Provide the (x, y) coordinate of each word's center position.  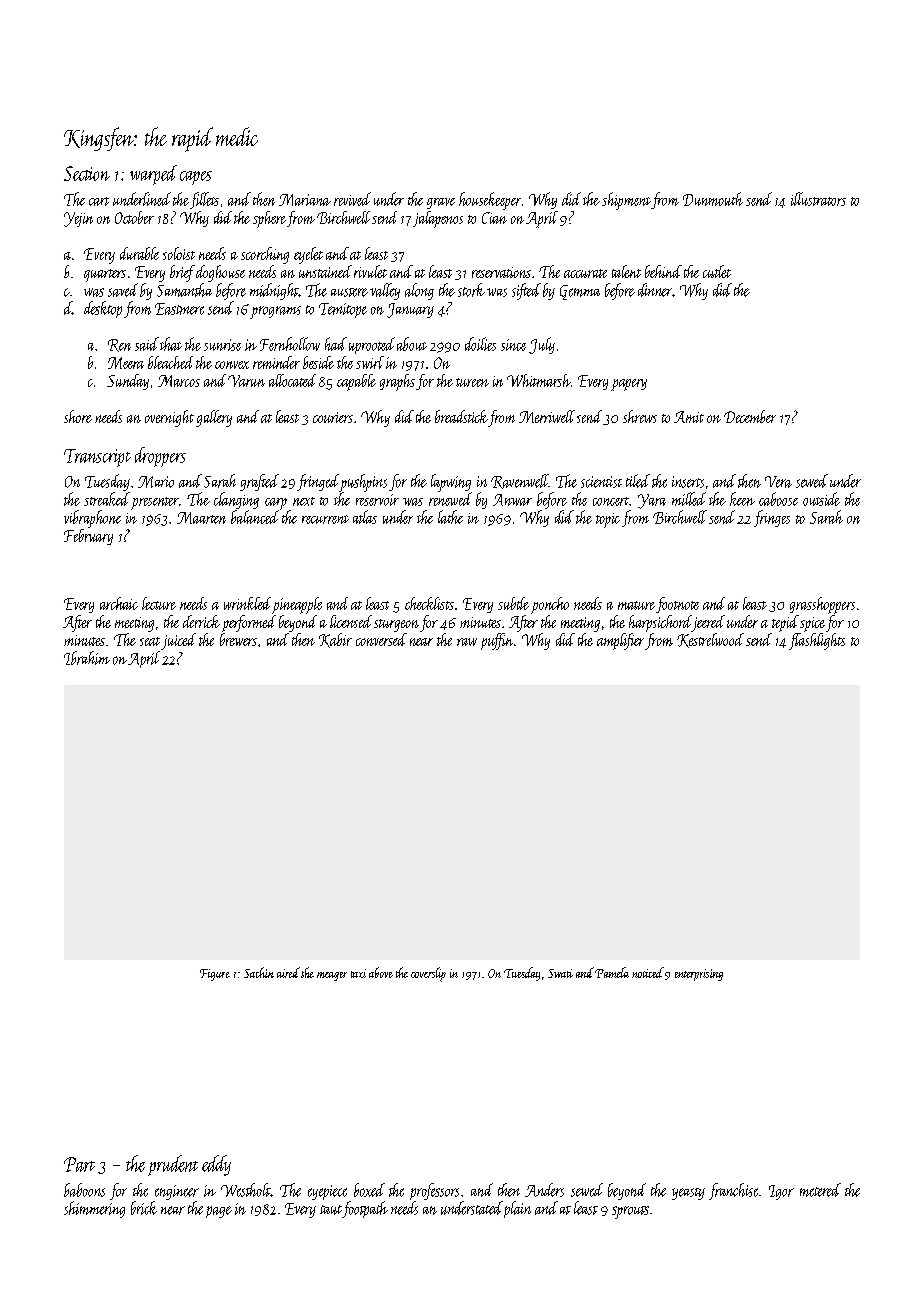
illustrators (818, 199)
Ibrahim (87, 658)
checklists (429, 603)
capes (196, 178)
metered (820, 1190)
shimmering (94, 1209)
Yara (652, 501)
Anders (544, 1190)
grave (441, 203)
